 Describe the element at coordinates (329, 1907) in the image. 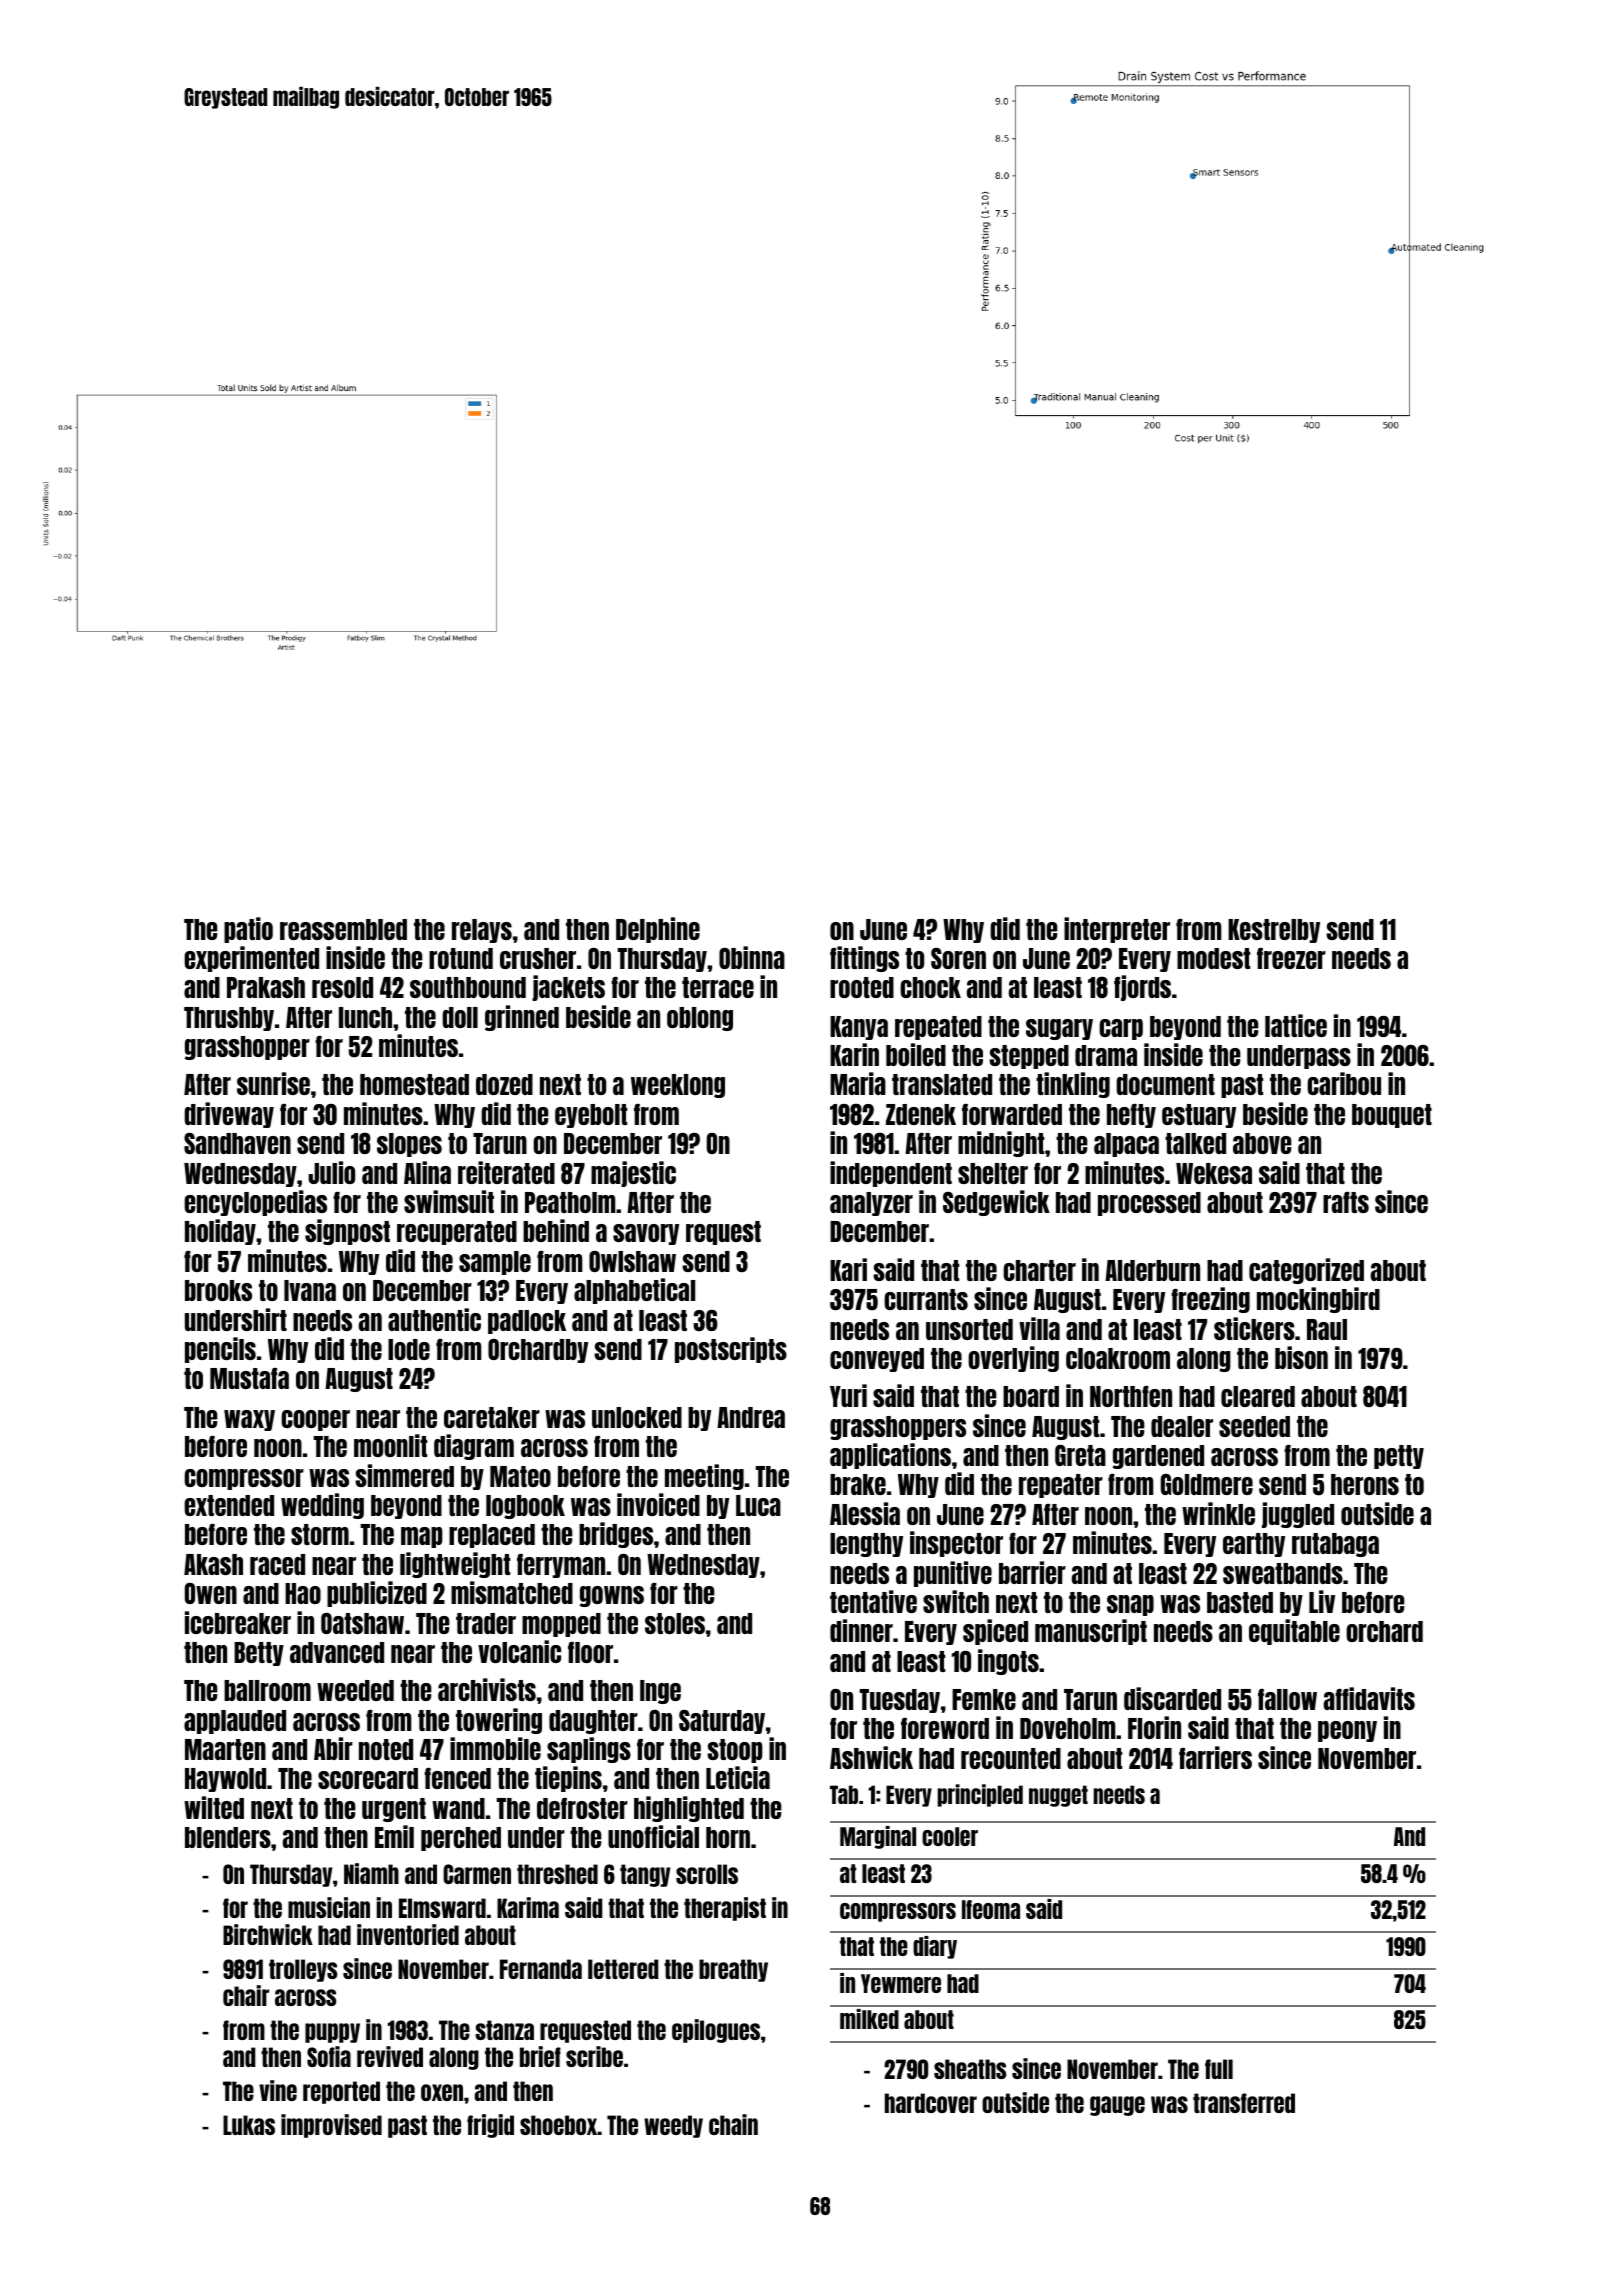

I see `musician` at that location.
